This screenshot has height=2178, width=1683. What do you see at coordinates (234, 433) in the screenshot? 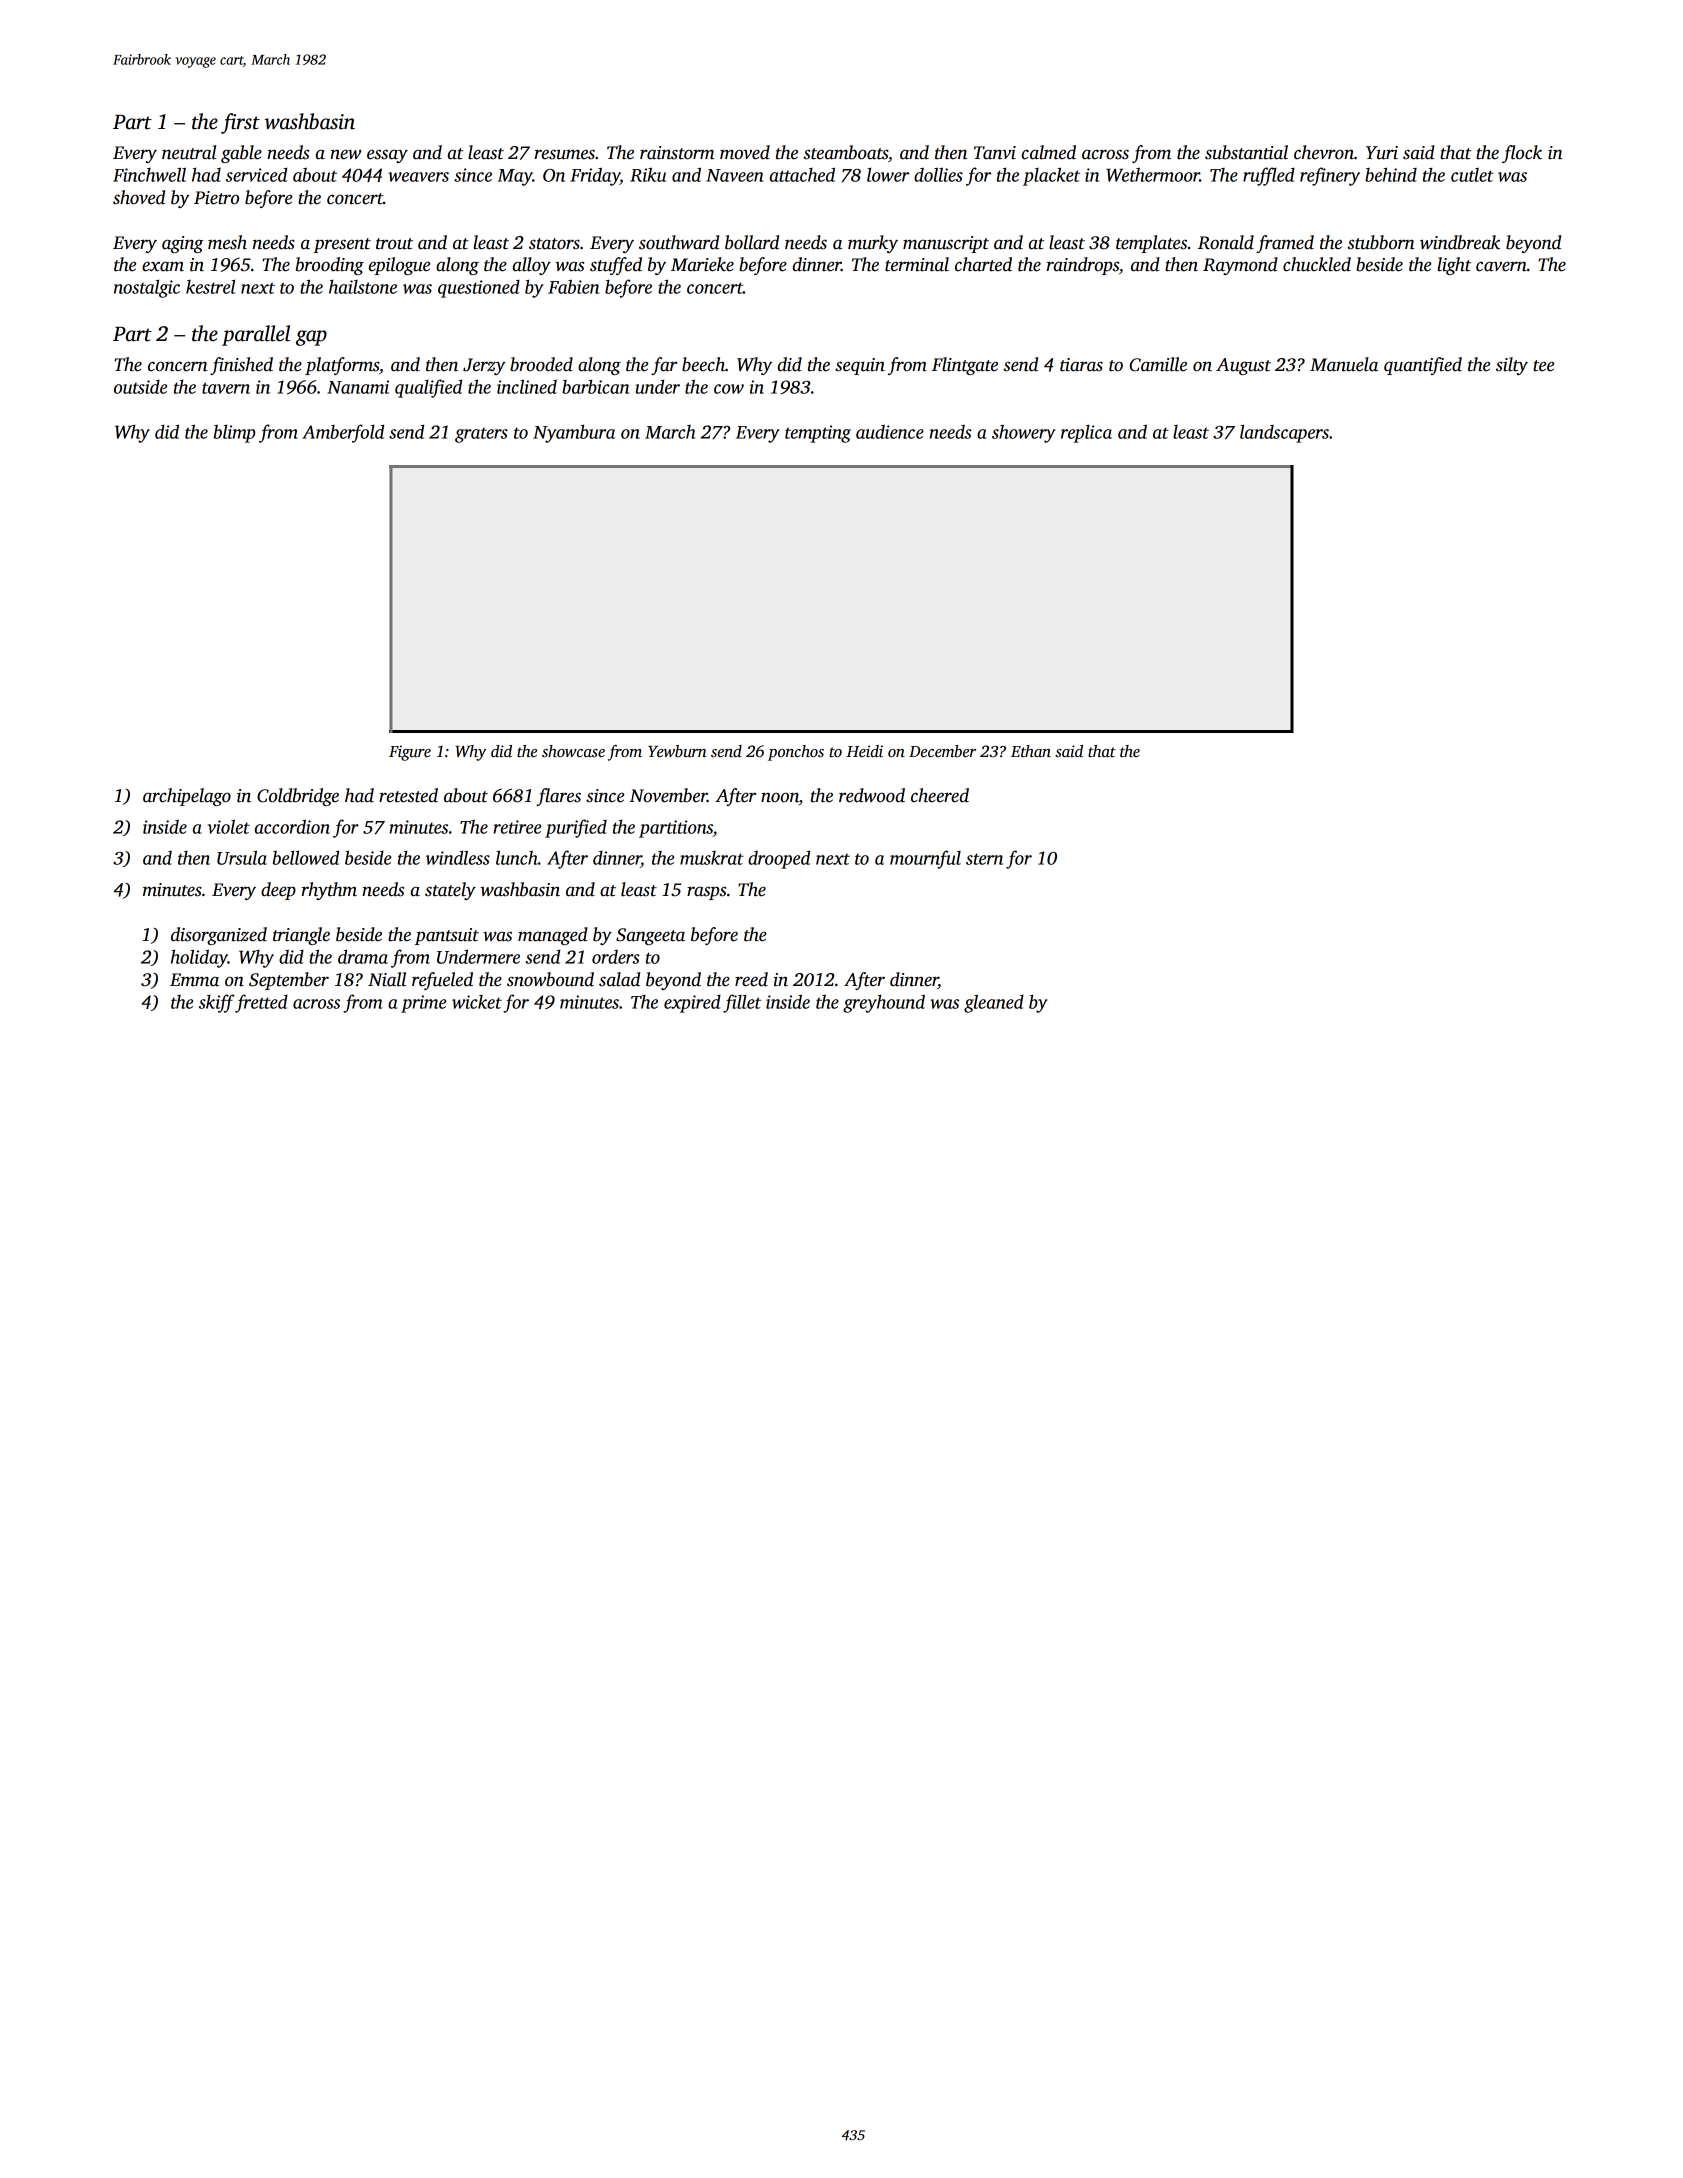
I see `blimp` at bounding box center [234, 433].
